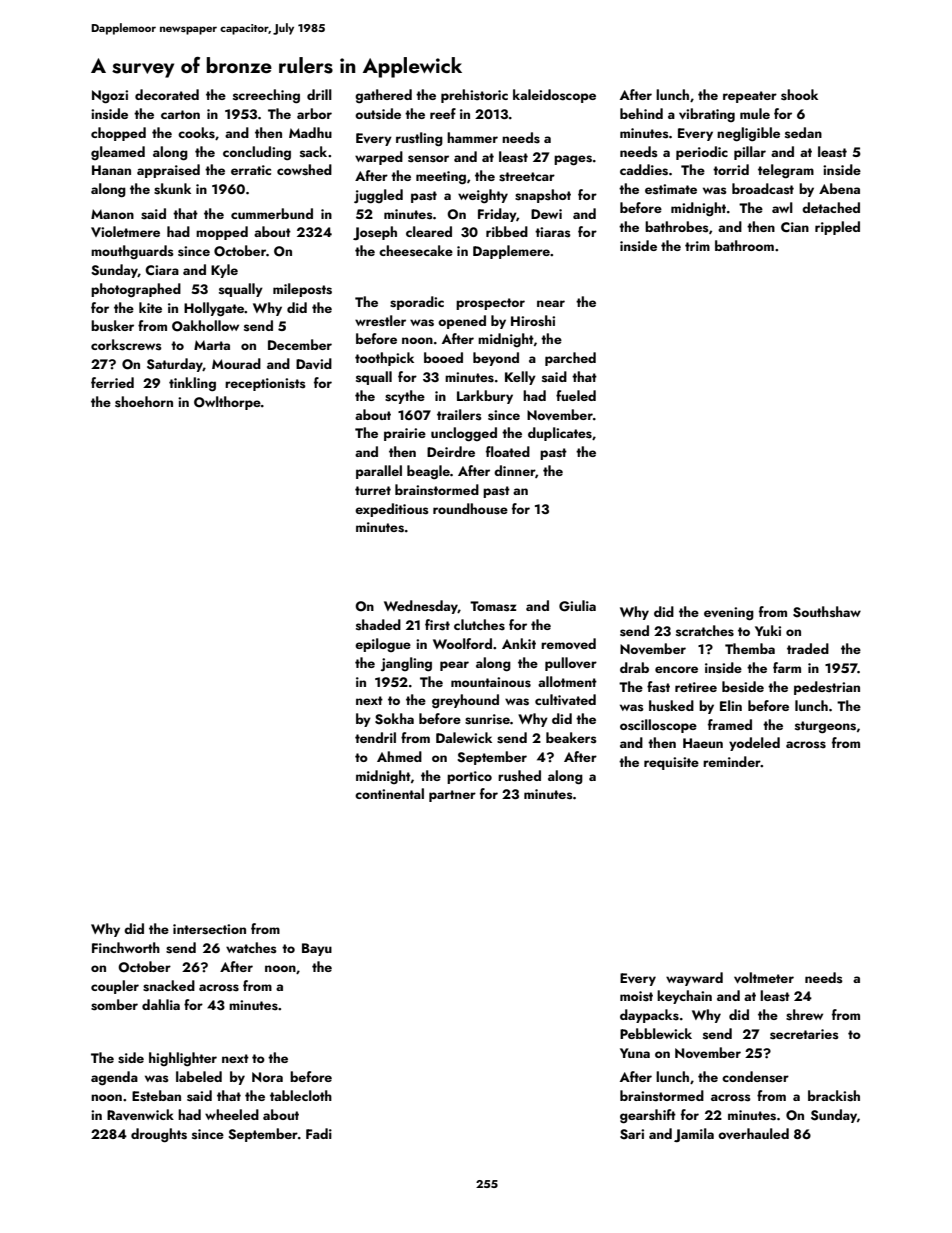 The image size is (952, 1233). I want to click on reminder, so click(732, 761).
